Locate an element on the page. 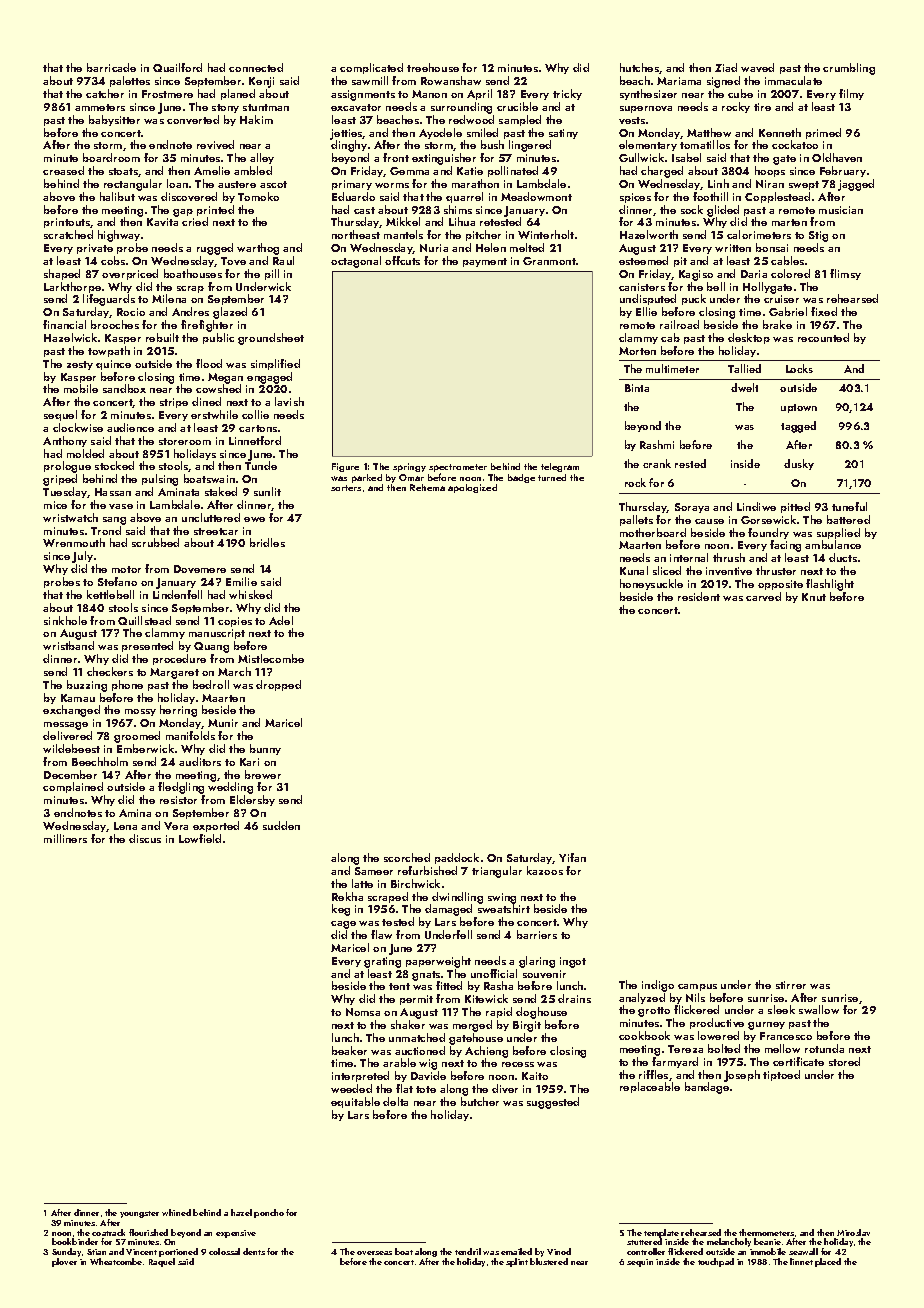 The image size is (924, 1308). battered is located at coordinates (848, 519).
